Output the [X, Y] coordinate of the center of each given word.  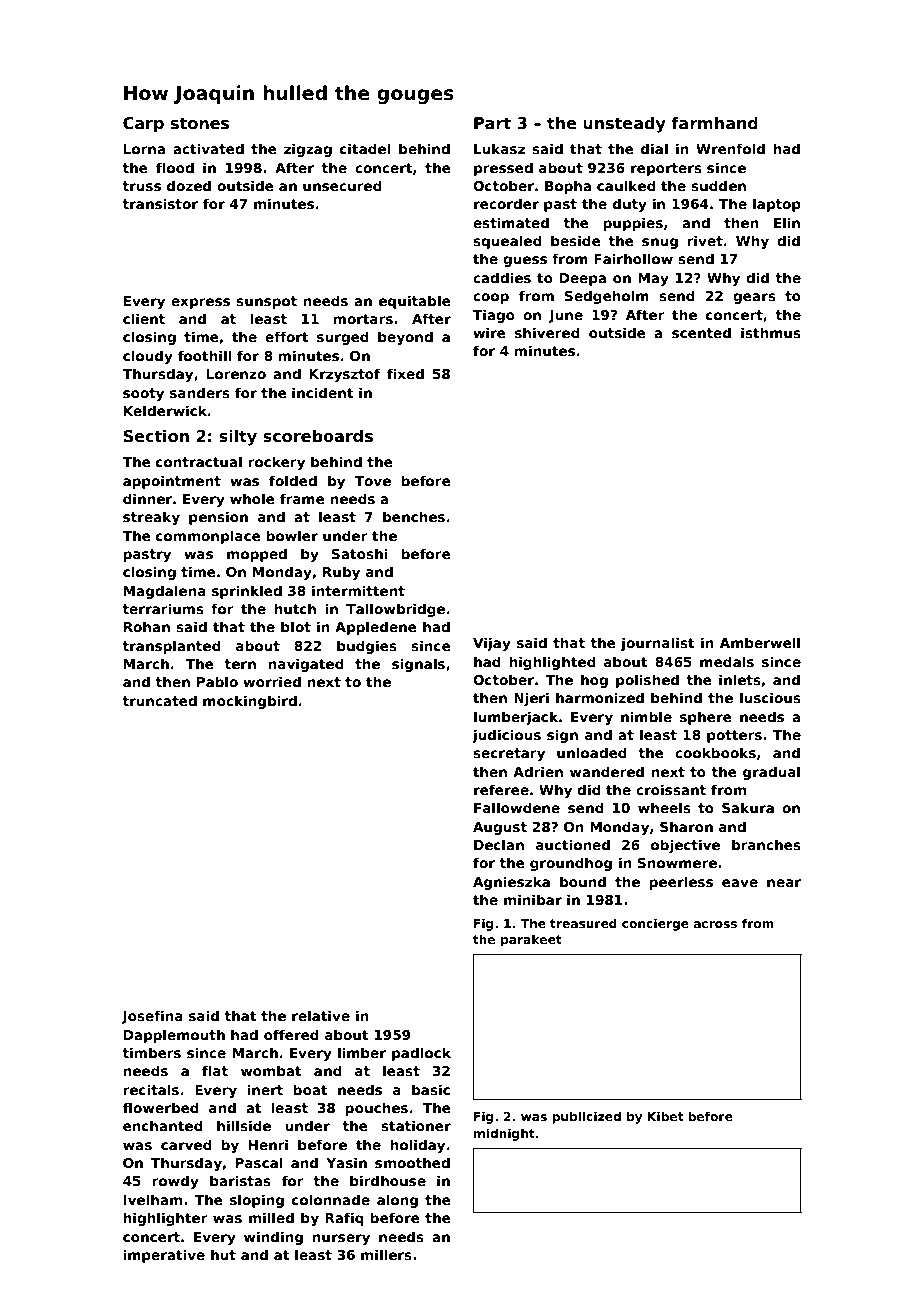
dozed [189, 185]
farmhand [714, 122]
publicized [586, 1117]
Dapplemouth [174, 1036]
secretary [509, 754]
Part [492, 123]
